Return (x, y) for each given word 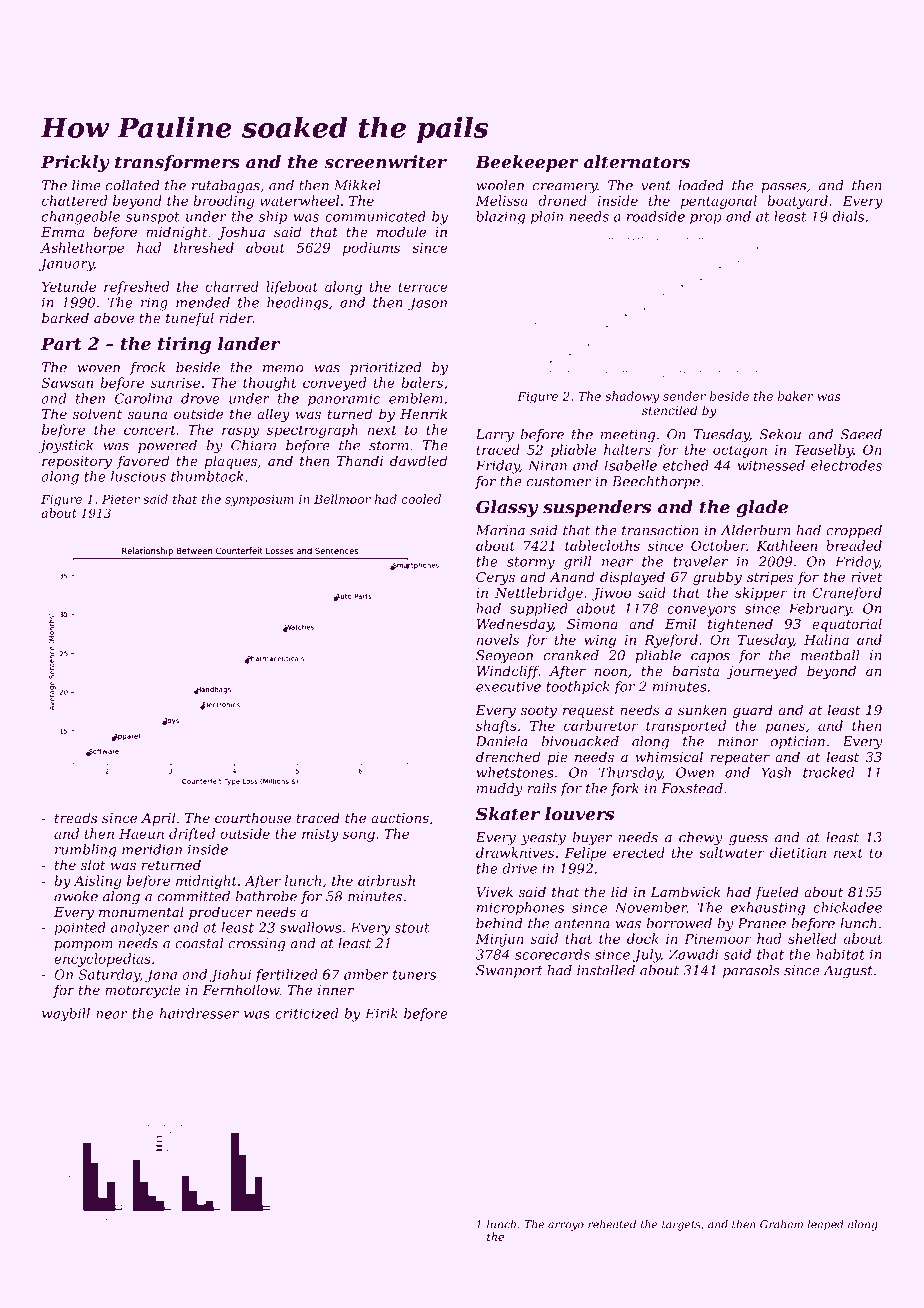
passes (783, 188)
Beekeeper (527, 163)
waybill (66, 1015)
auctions (400, 818)
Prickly (75, 163)
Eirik (381, 1013)
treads (76, 817)
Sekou (780, 434)
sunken (702, 709)
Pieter (121, 499)
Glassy (507, 508)
